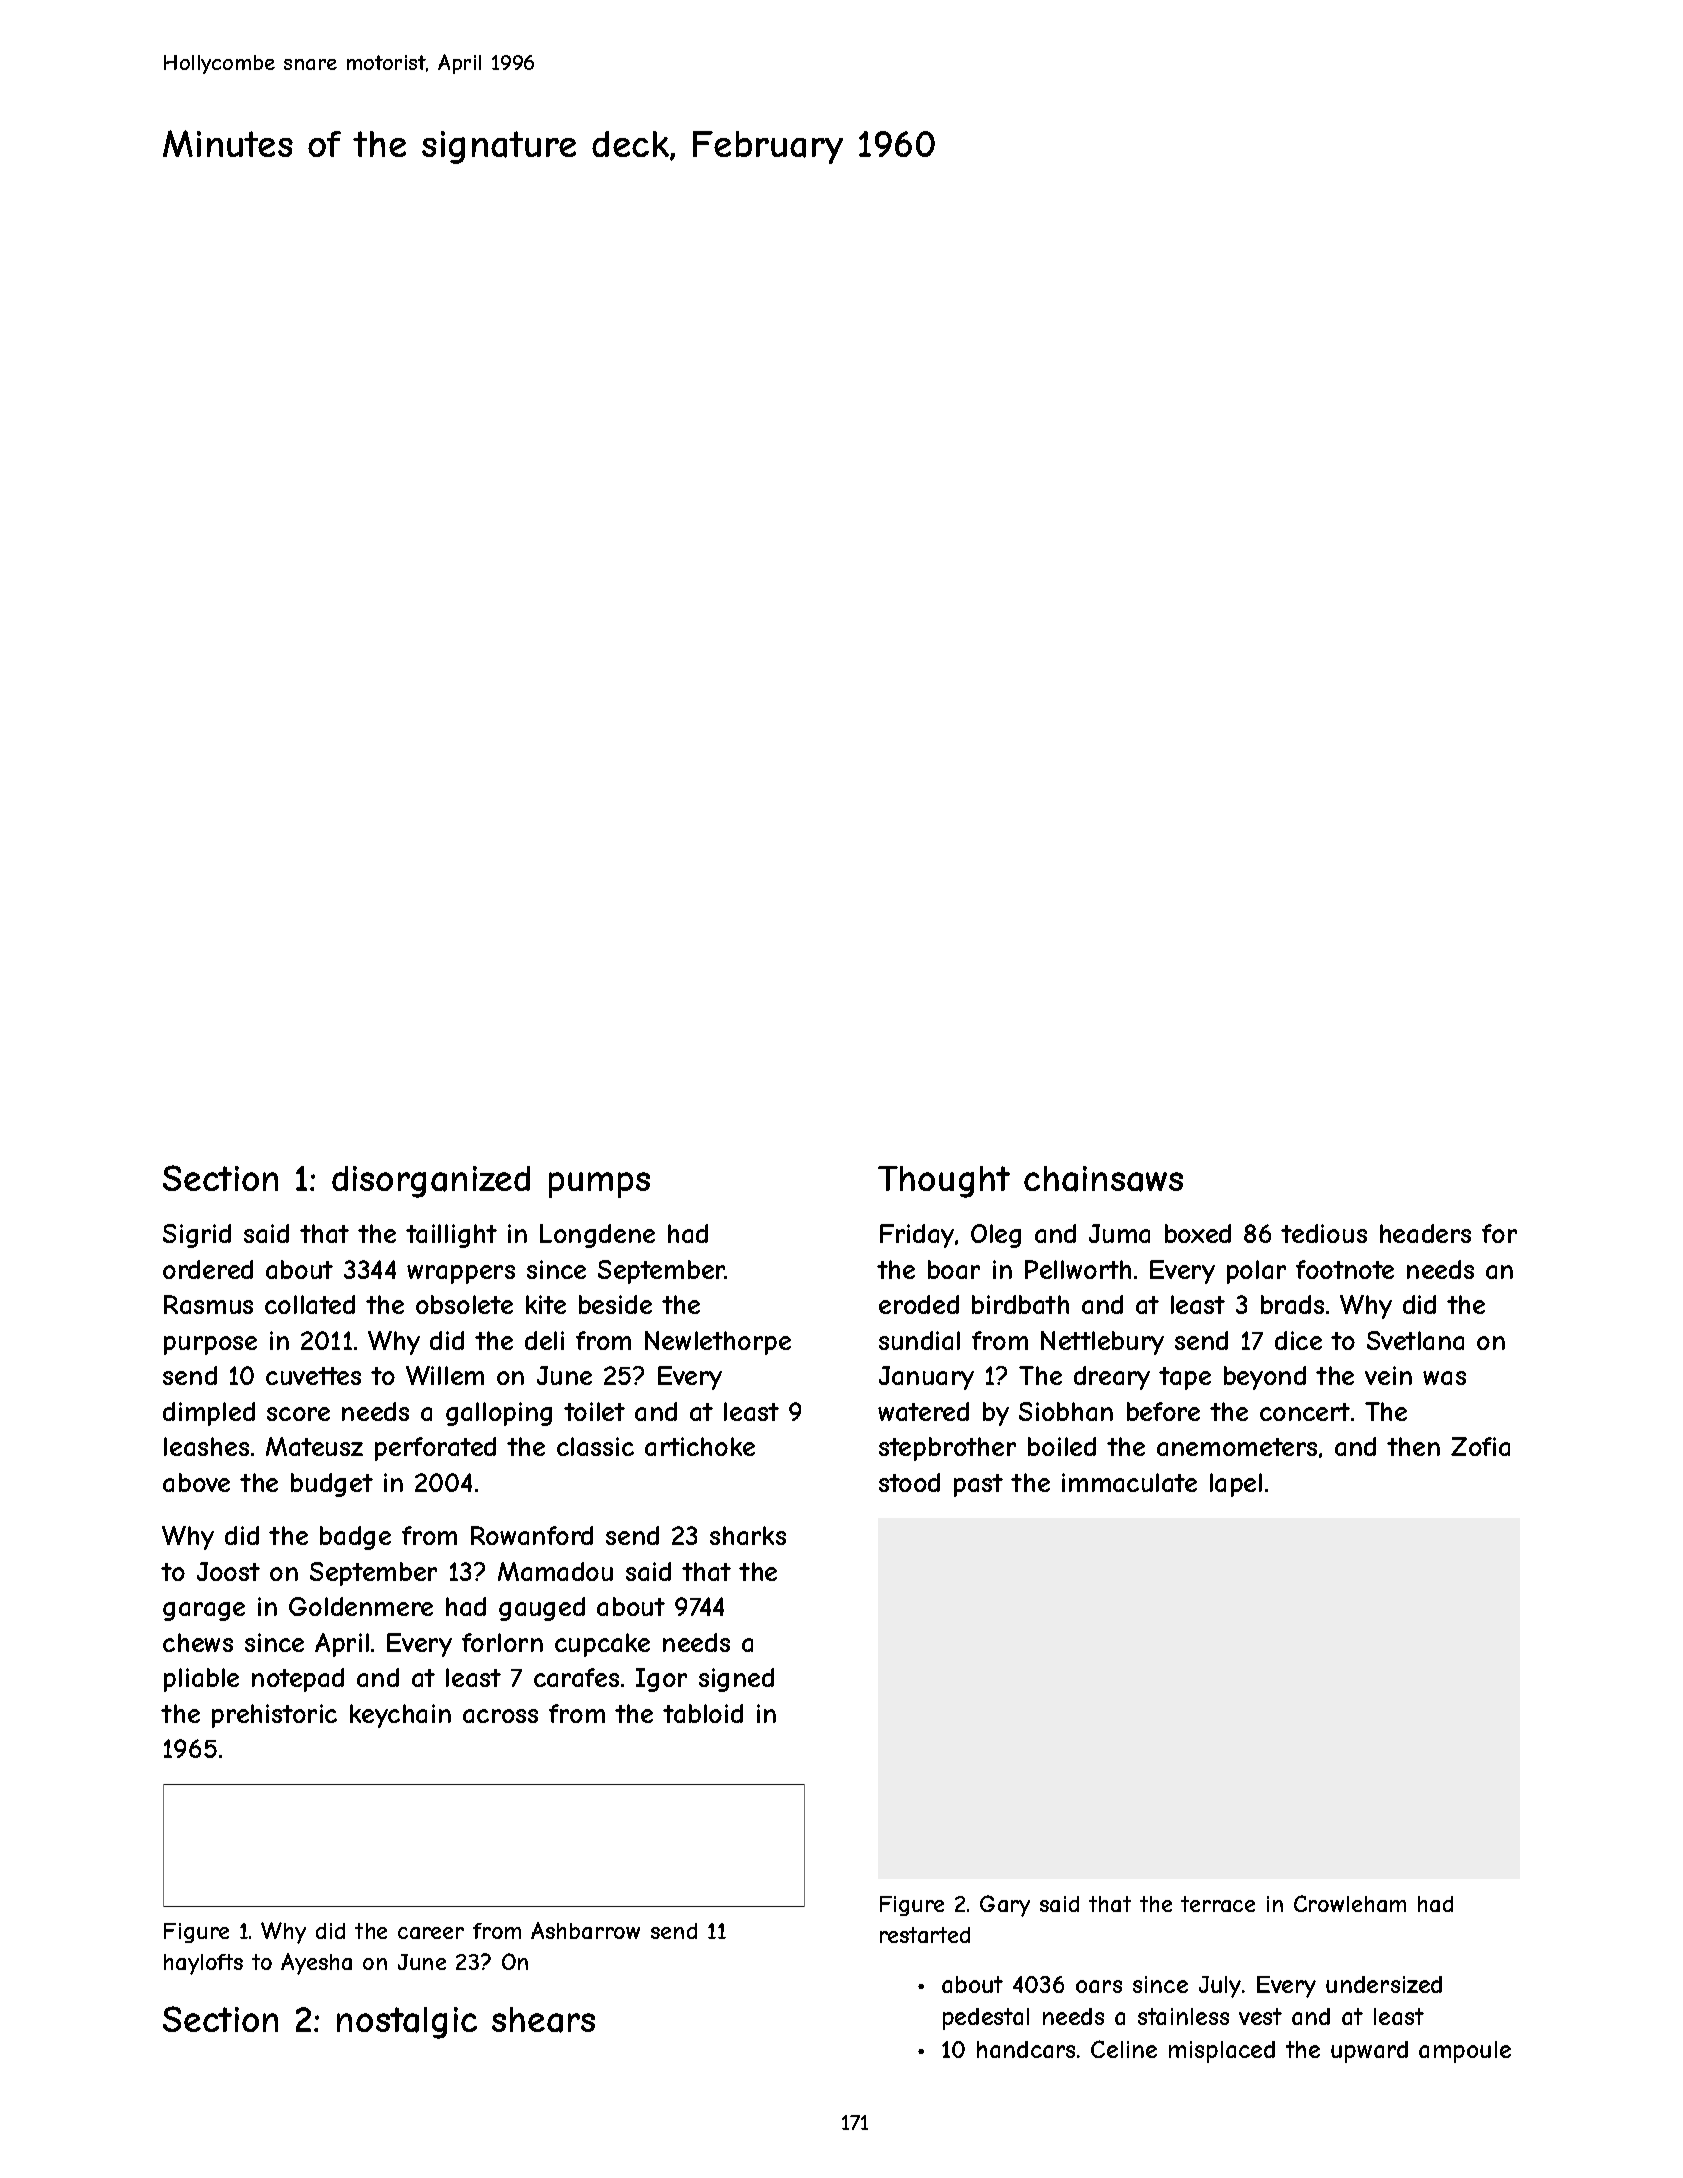  I want to click on pumps, so click(599, 1185).
